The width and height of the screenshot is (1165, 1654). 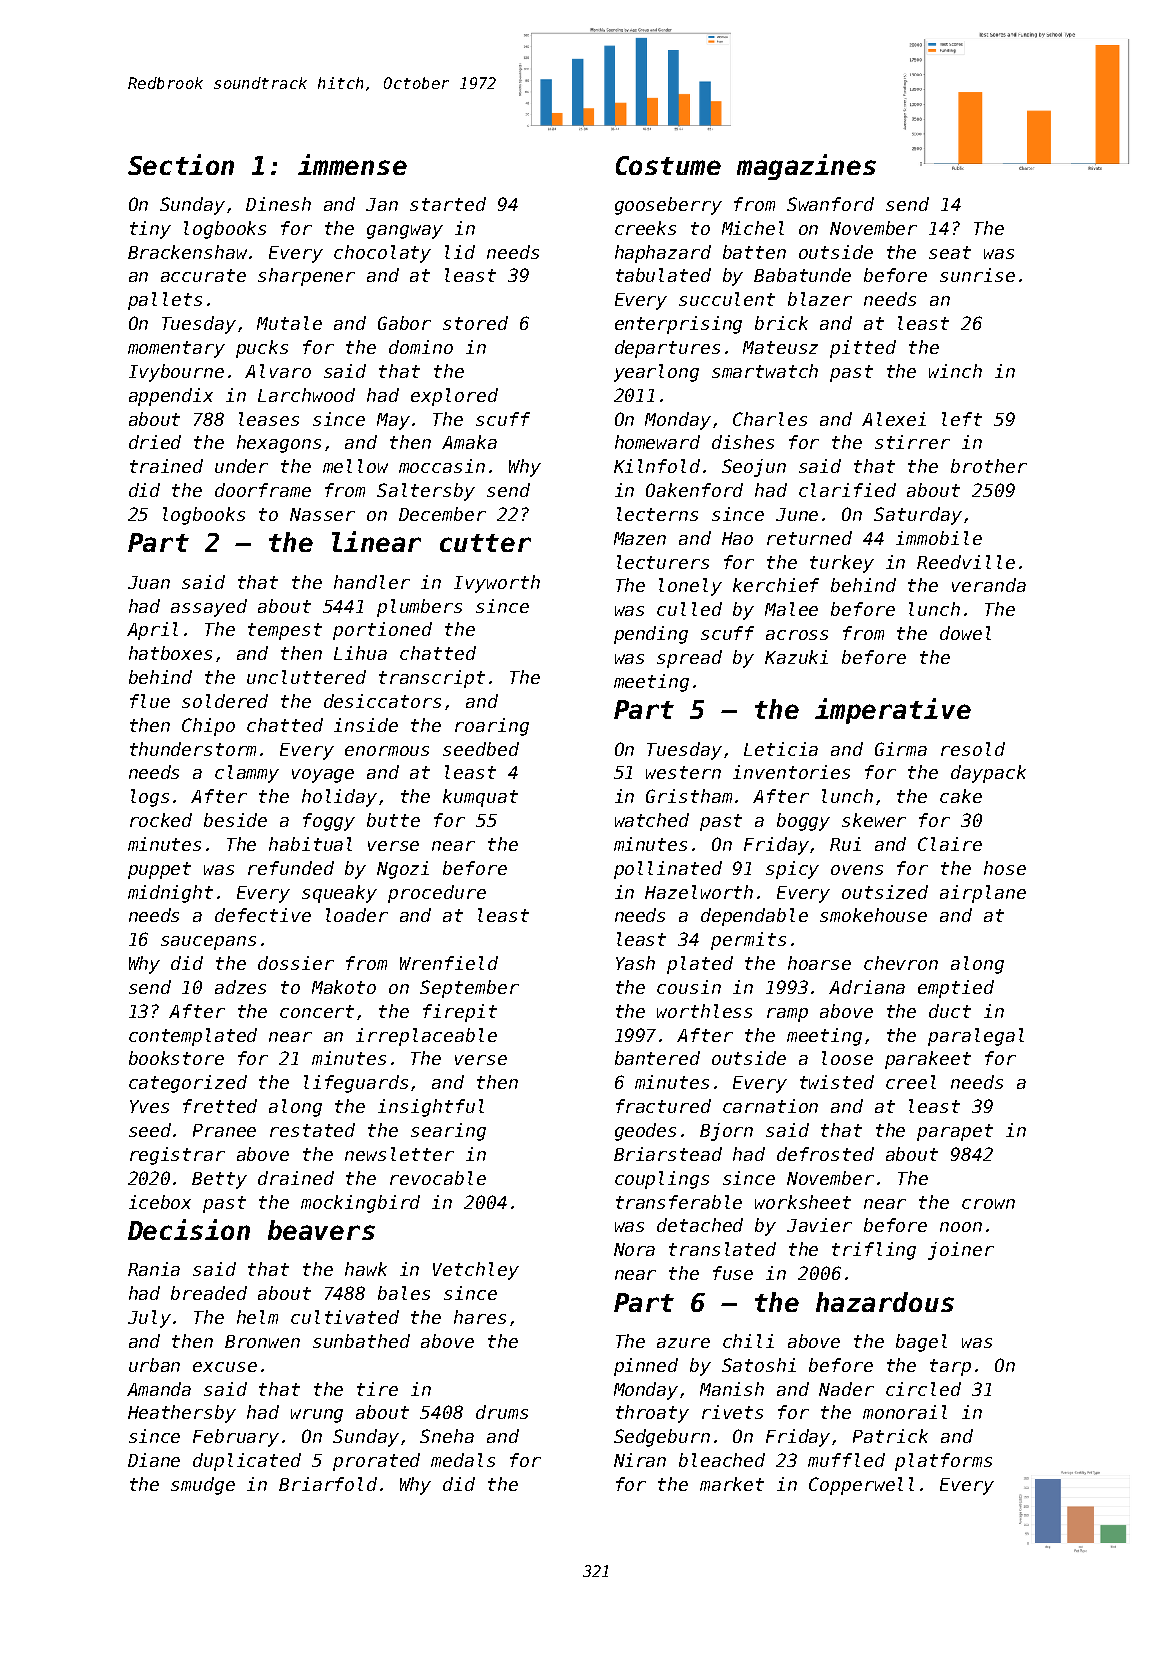 What do you see at coordinates (825, 1154) in the screenshot?
I see `defrosted` at bounding box center [825, 1154].
